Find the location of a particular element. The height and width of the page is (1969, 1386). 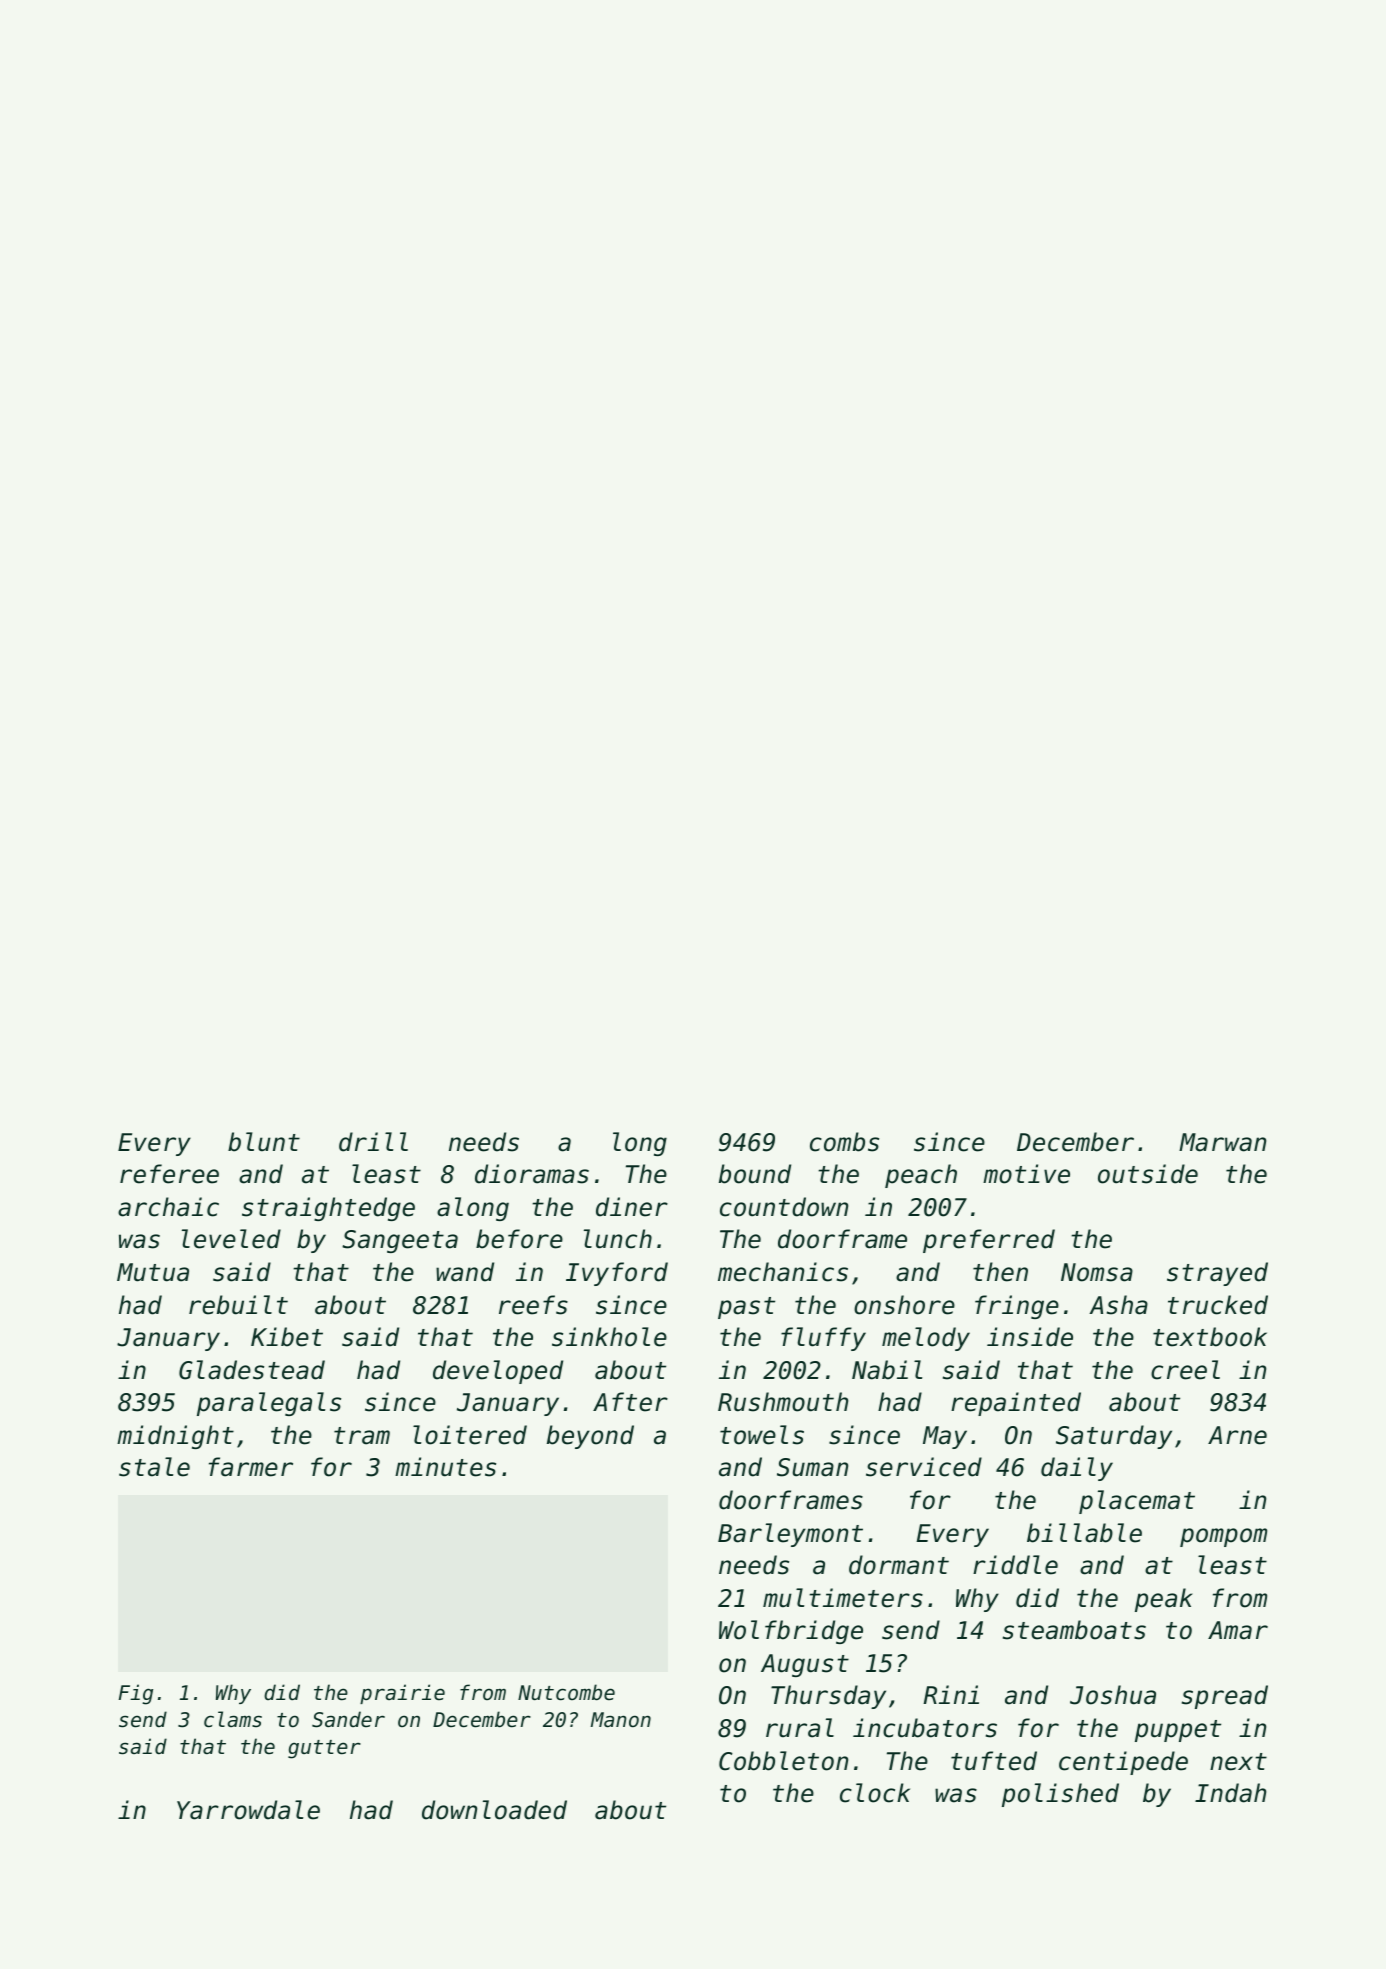

Asha is located at coordinates (1118, 1305).
